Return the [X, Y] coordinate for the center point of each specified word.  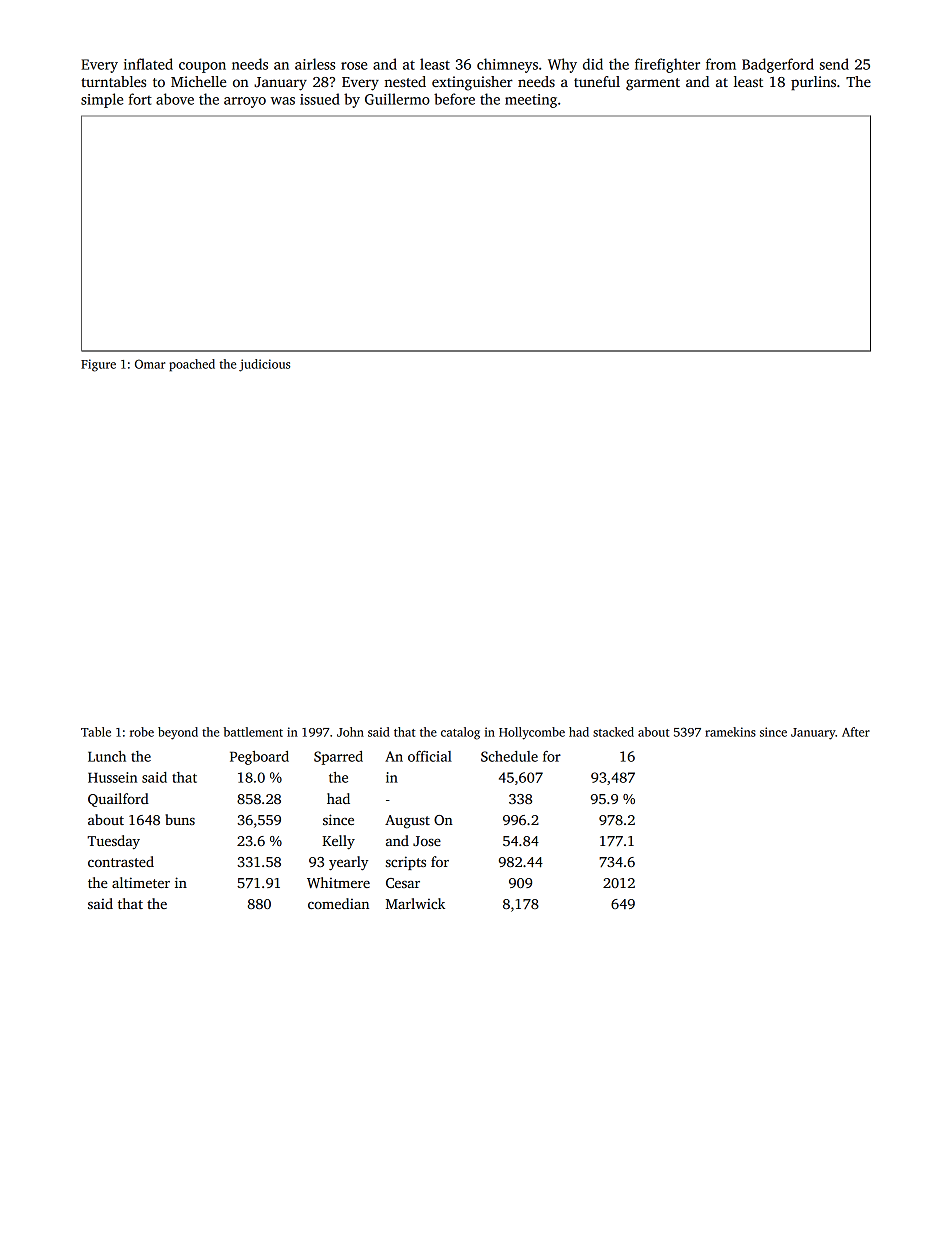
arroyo [245, 102]
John [350, 732]
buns [180, 819]
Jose [427, 841]
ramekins [730, 732]
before [454, 99]
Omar [150, 364]
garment [653, 84]
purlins [813, 83]
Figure [98, 365]
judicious [264, 365]
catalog [460, 733]
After [856, 732]
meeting [531, 101]
